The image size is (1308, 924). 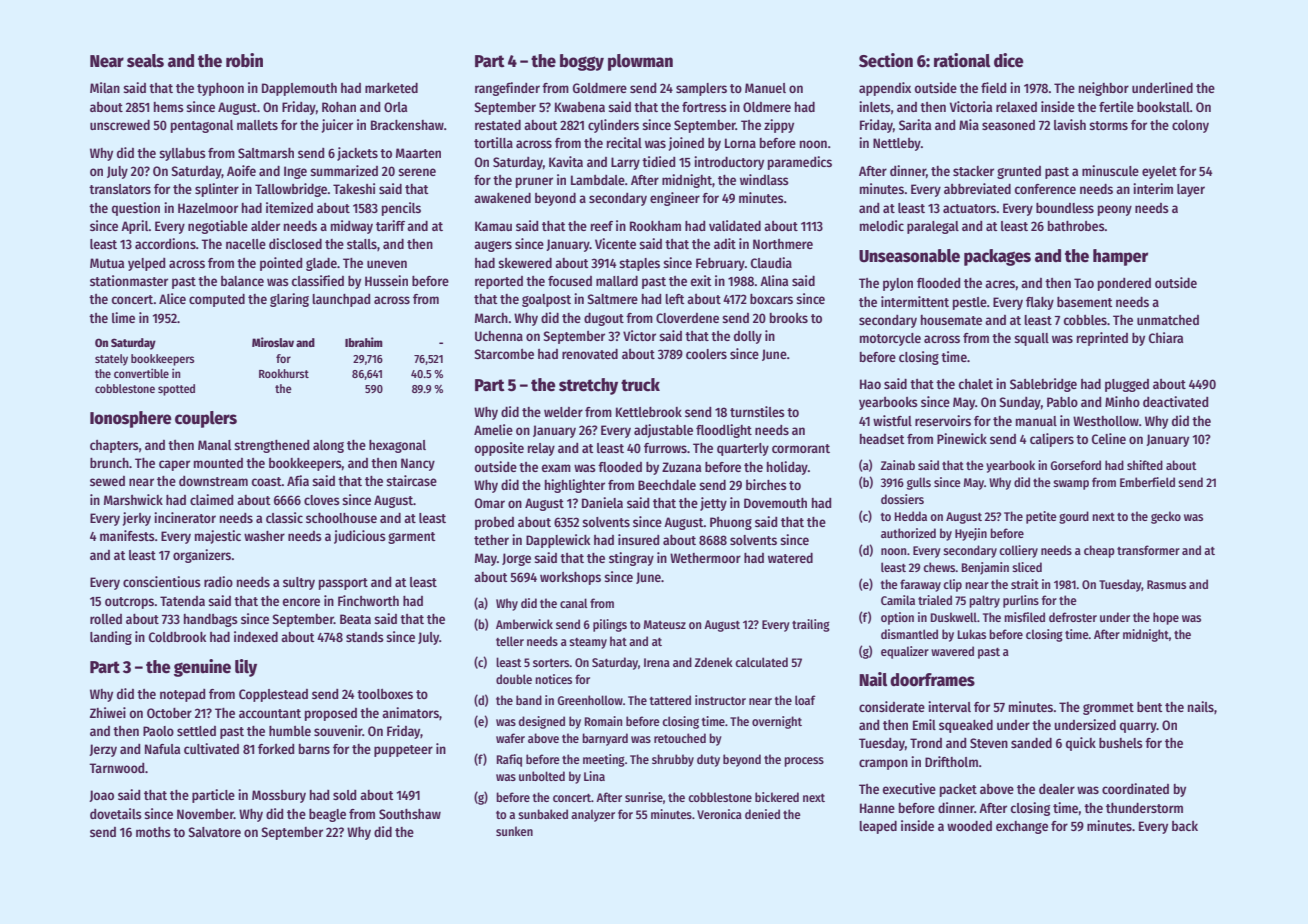 I want to click on Tarnwood, so click(x=116, y=768).
